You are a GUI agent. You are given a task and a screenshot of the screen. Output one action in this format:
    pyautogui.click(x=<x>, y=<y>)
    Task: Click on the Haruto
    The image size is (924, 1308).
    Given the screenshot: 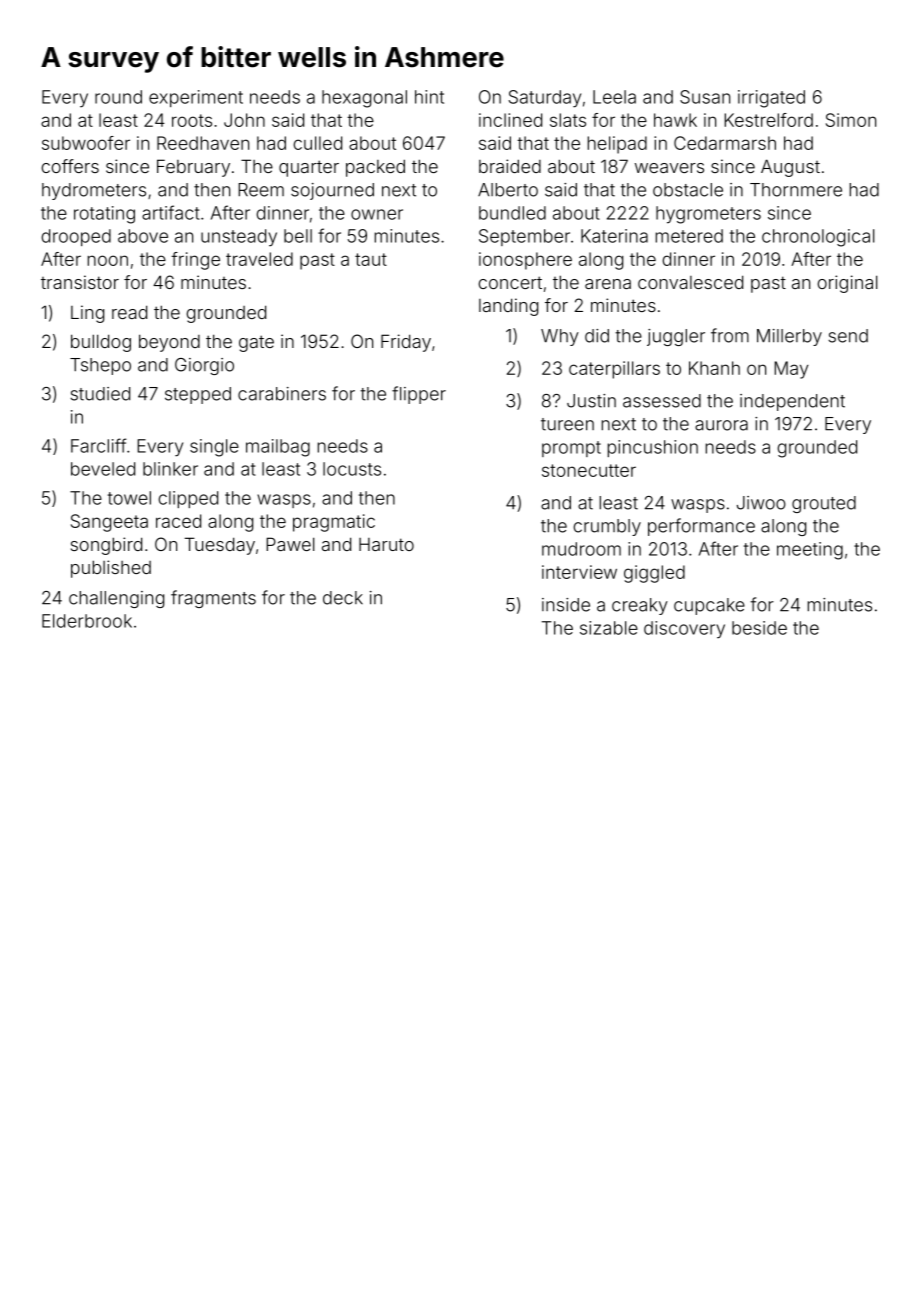 What is the action you would take?
    pyautogui.click(x=386, y=544)
